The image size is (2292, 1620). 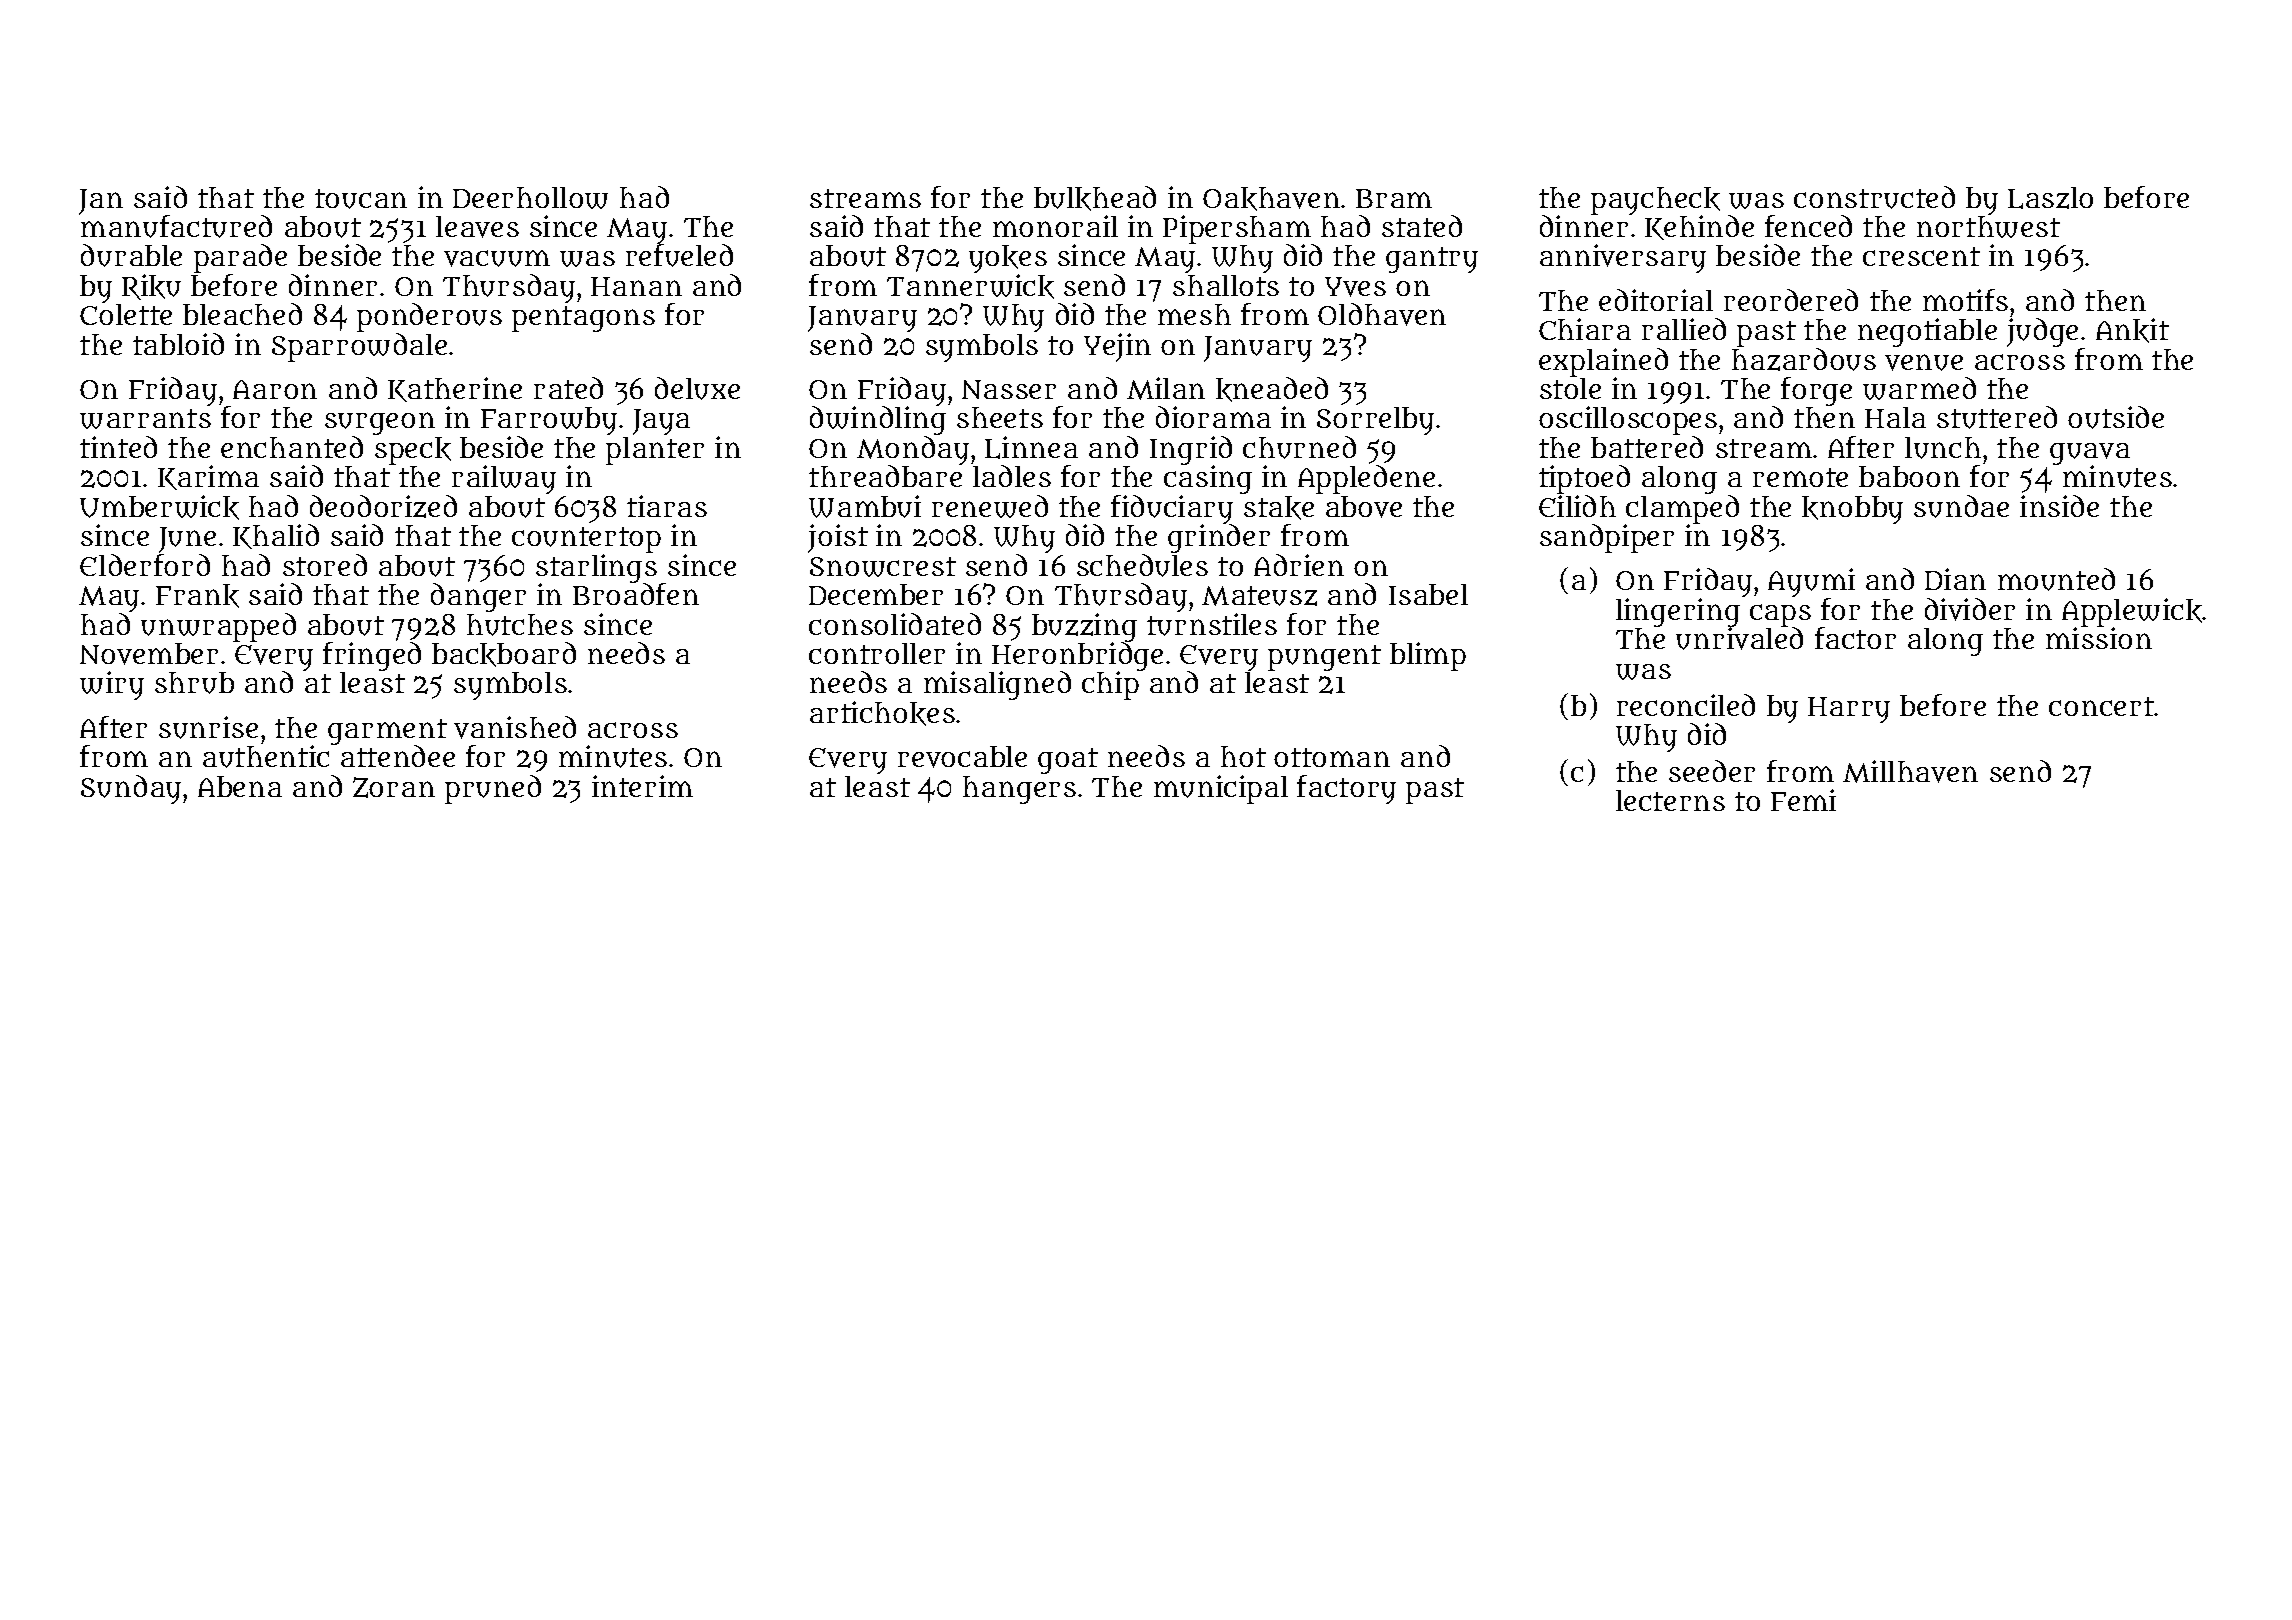 I want to click on anniversary, so click(x=1623, y=258).
